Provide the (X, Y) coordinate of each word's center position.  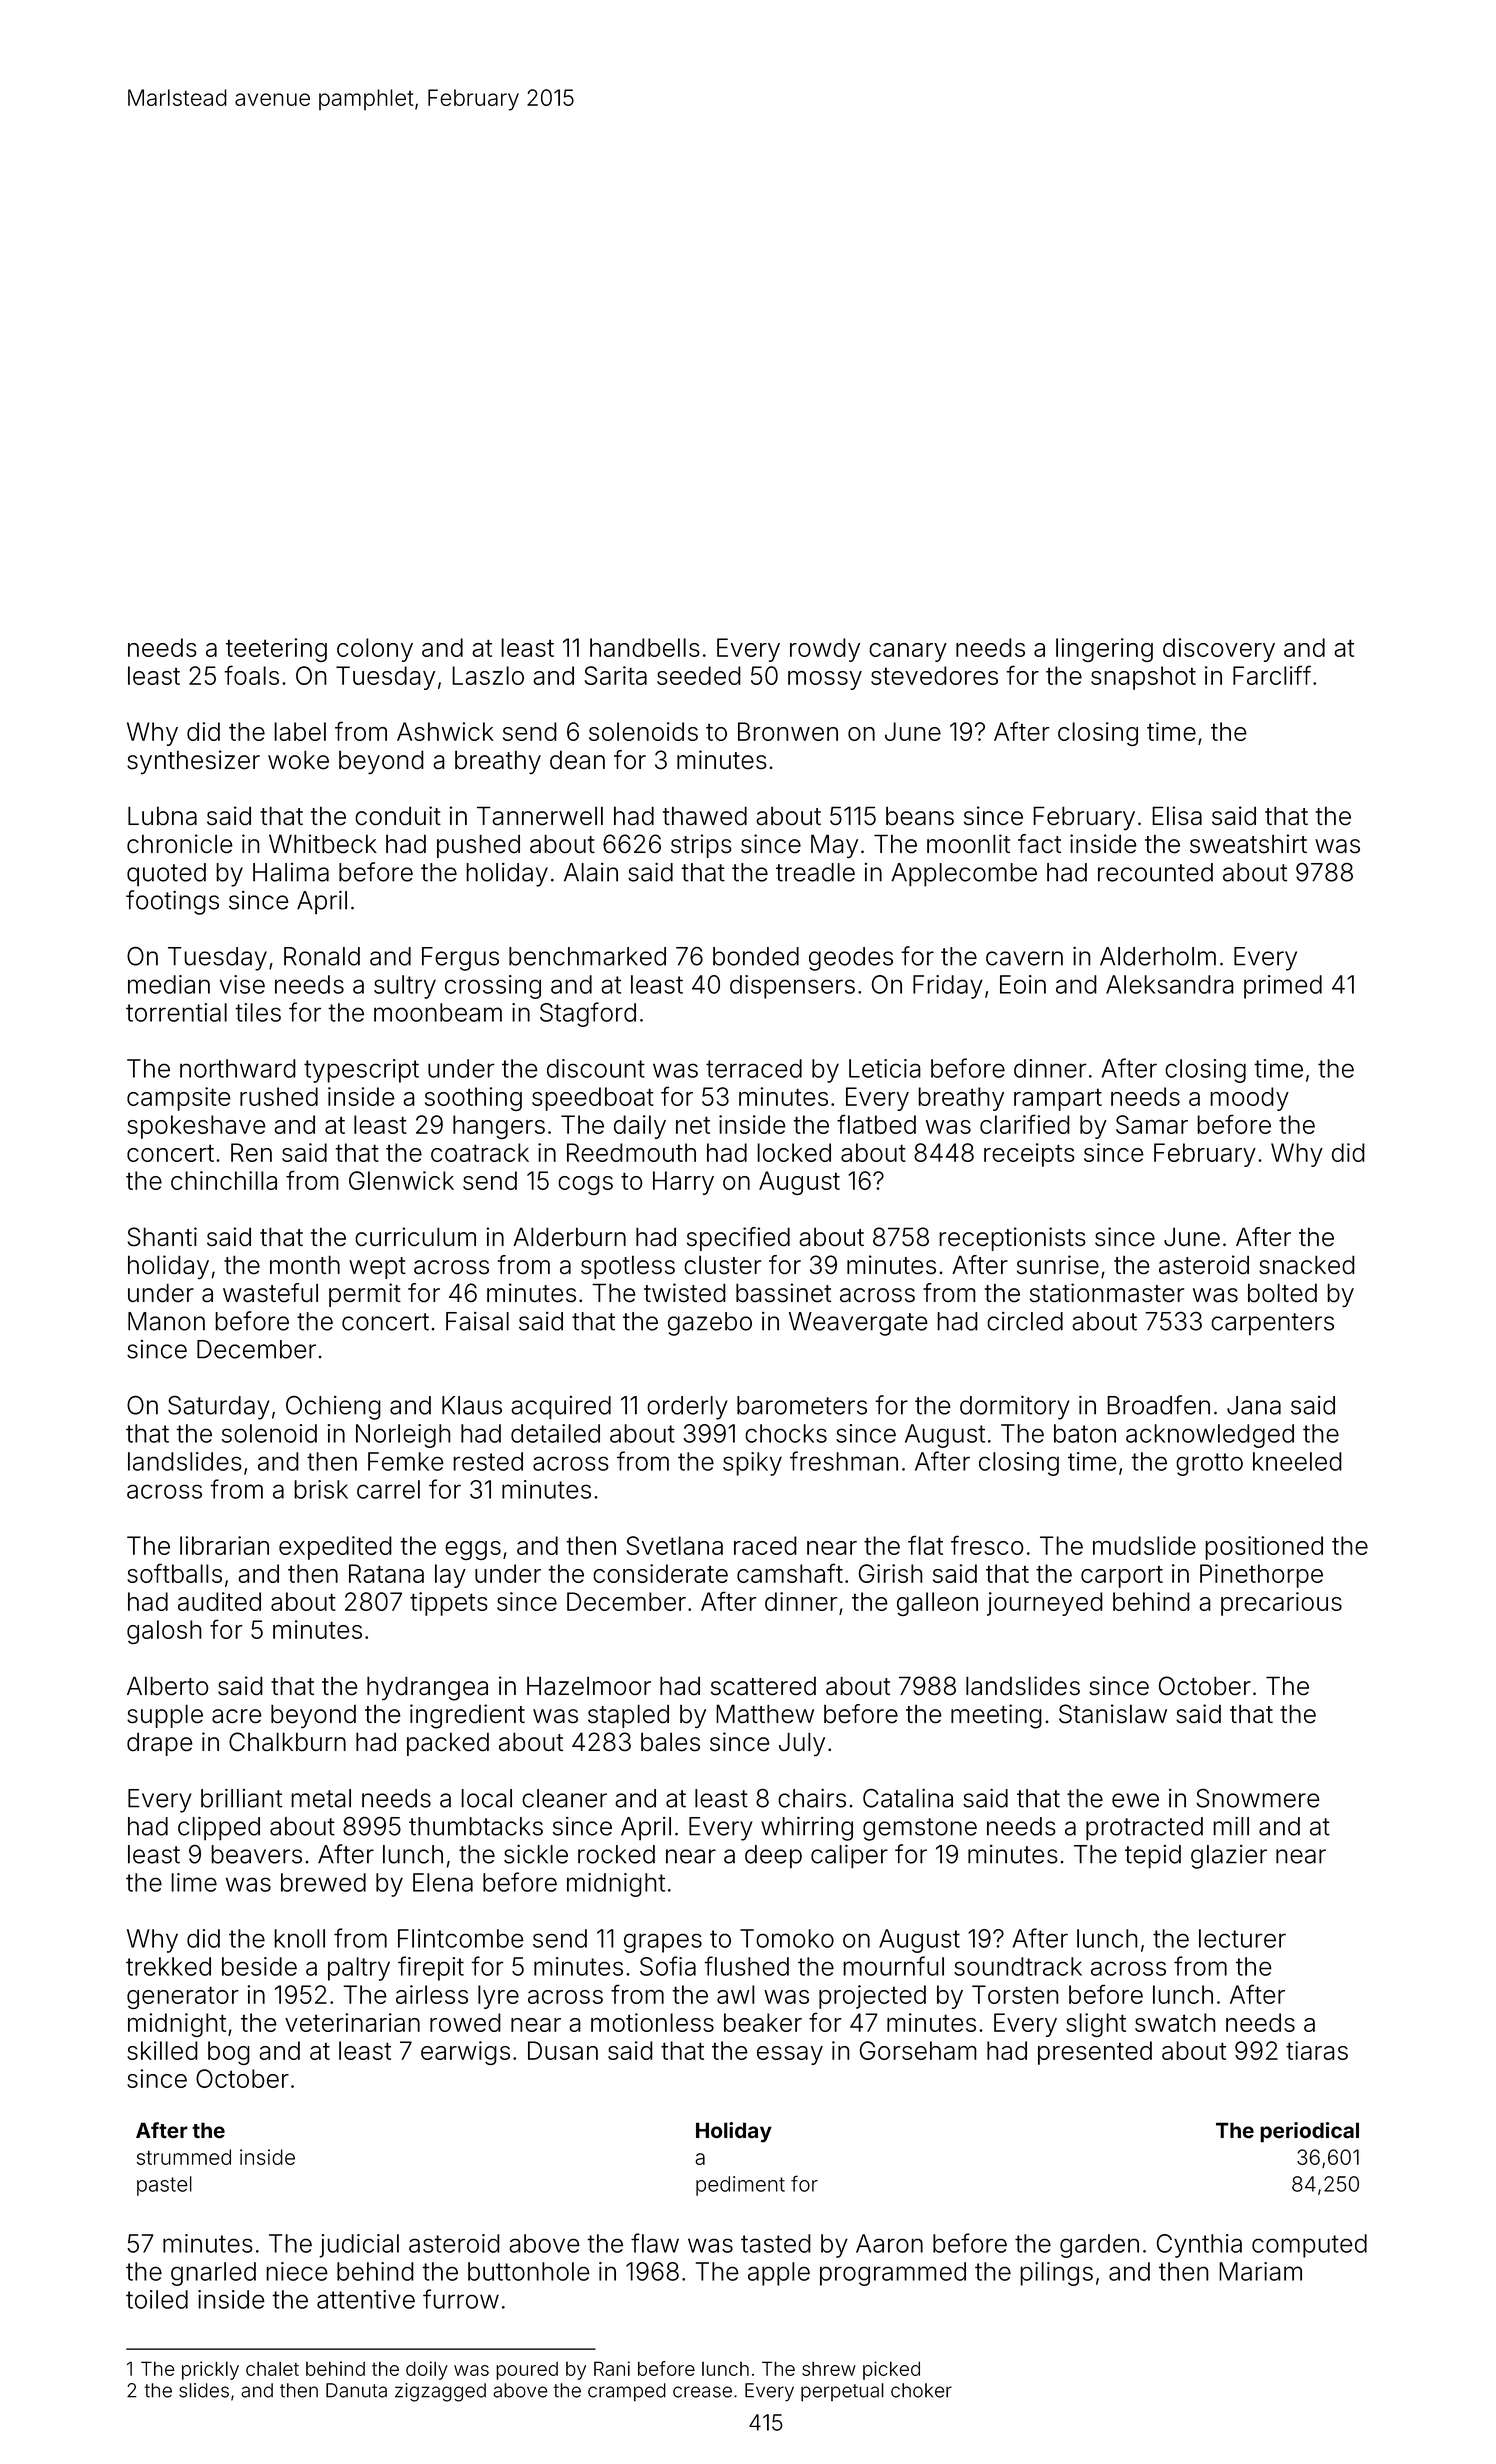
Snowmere (1257, 1798)
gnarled (213, 2274)
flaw (655, 2243)
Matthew (765, 1713)
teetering (276, 650)
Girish (890, 1573)
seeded (699, 675)
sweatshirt (1248, 843)
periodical (1309, 2132)
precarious (1281, 1604)
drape (160, 1744)
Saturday (218, 1408)
